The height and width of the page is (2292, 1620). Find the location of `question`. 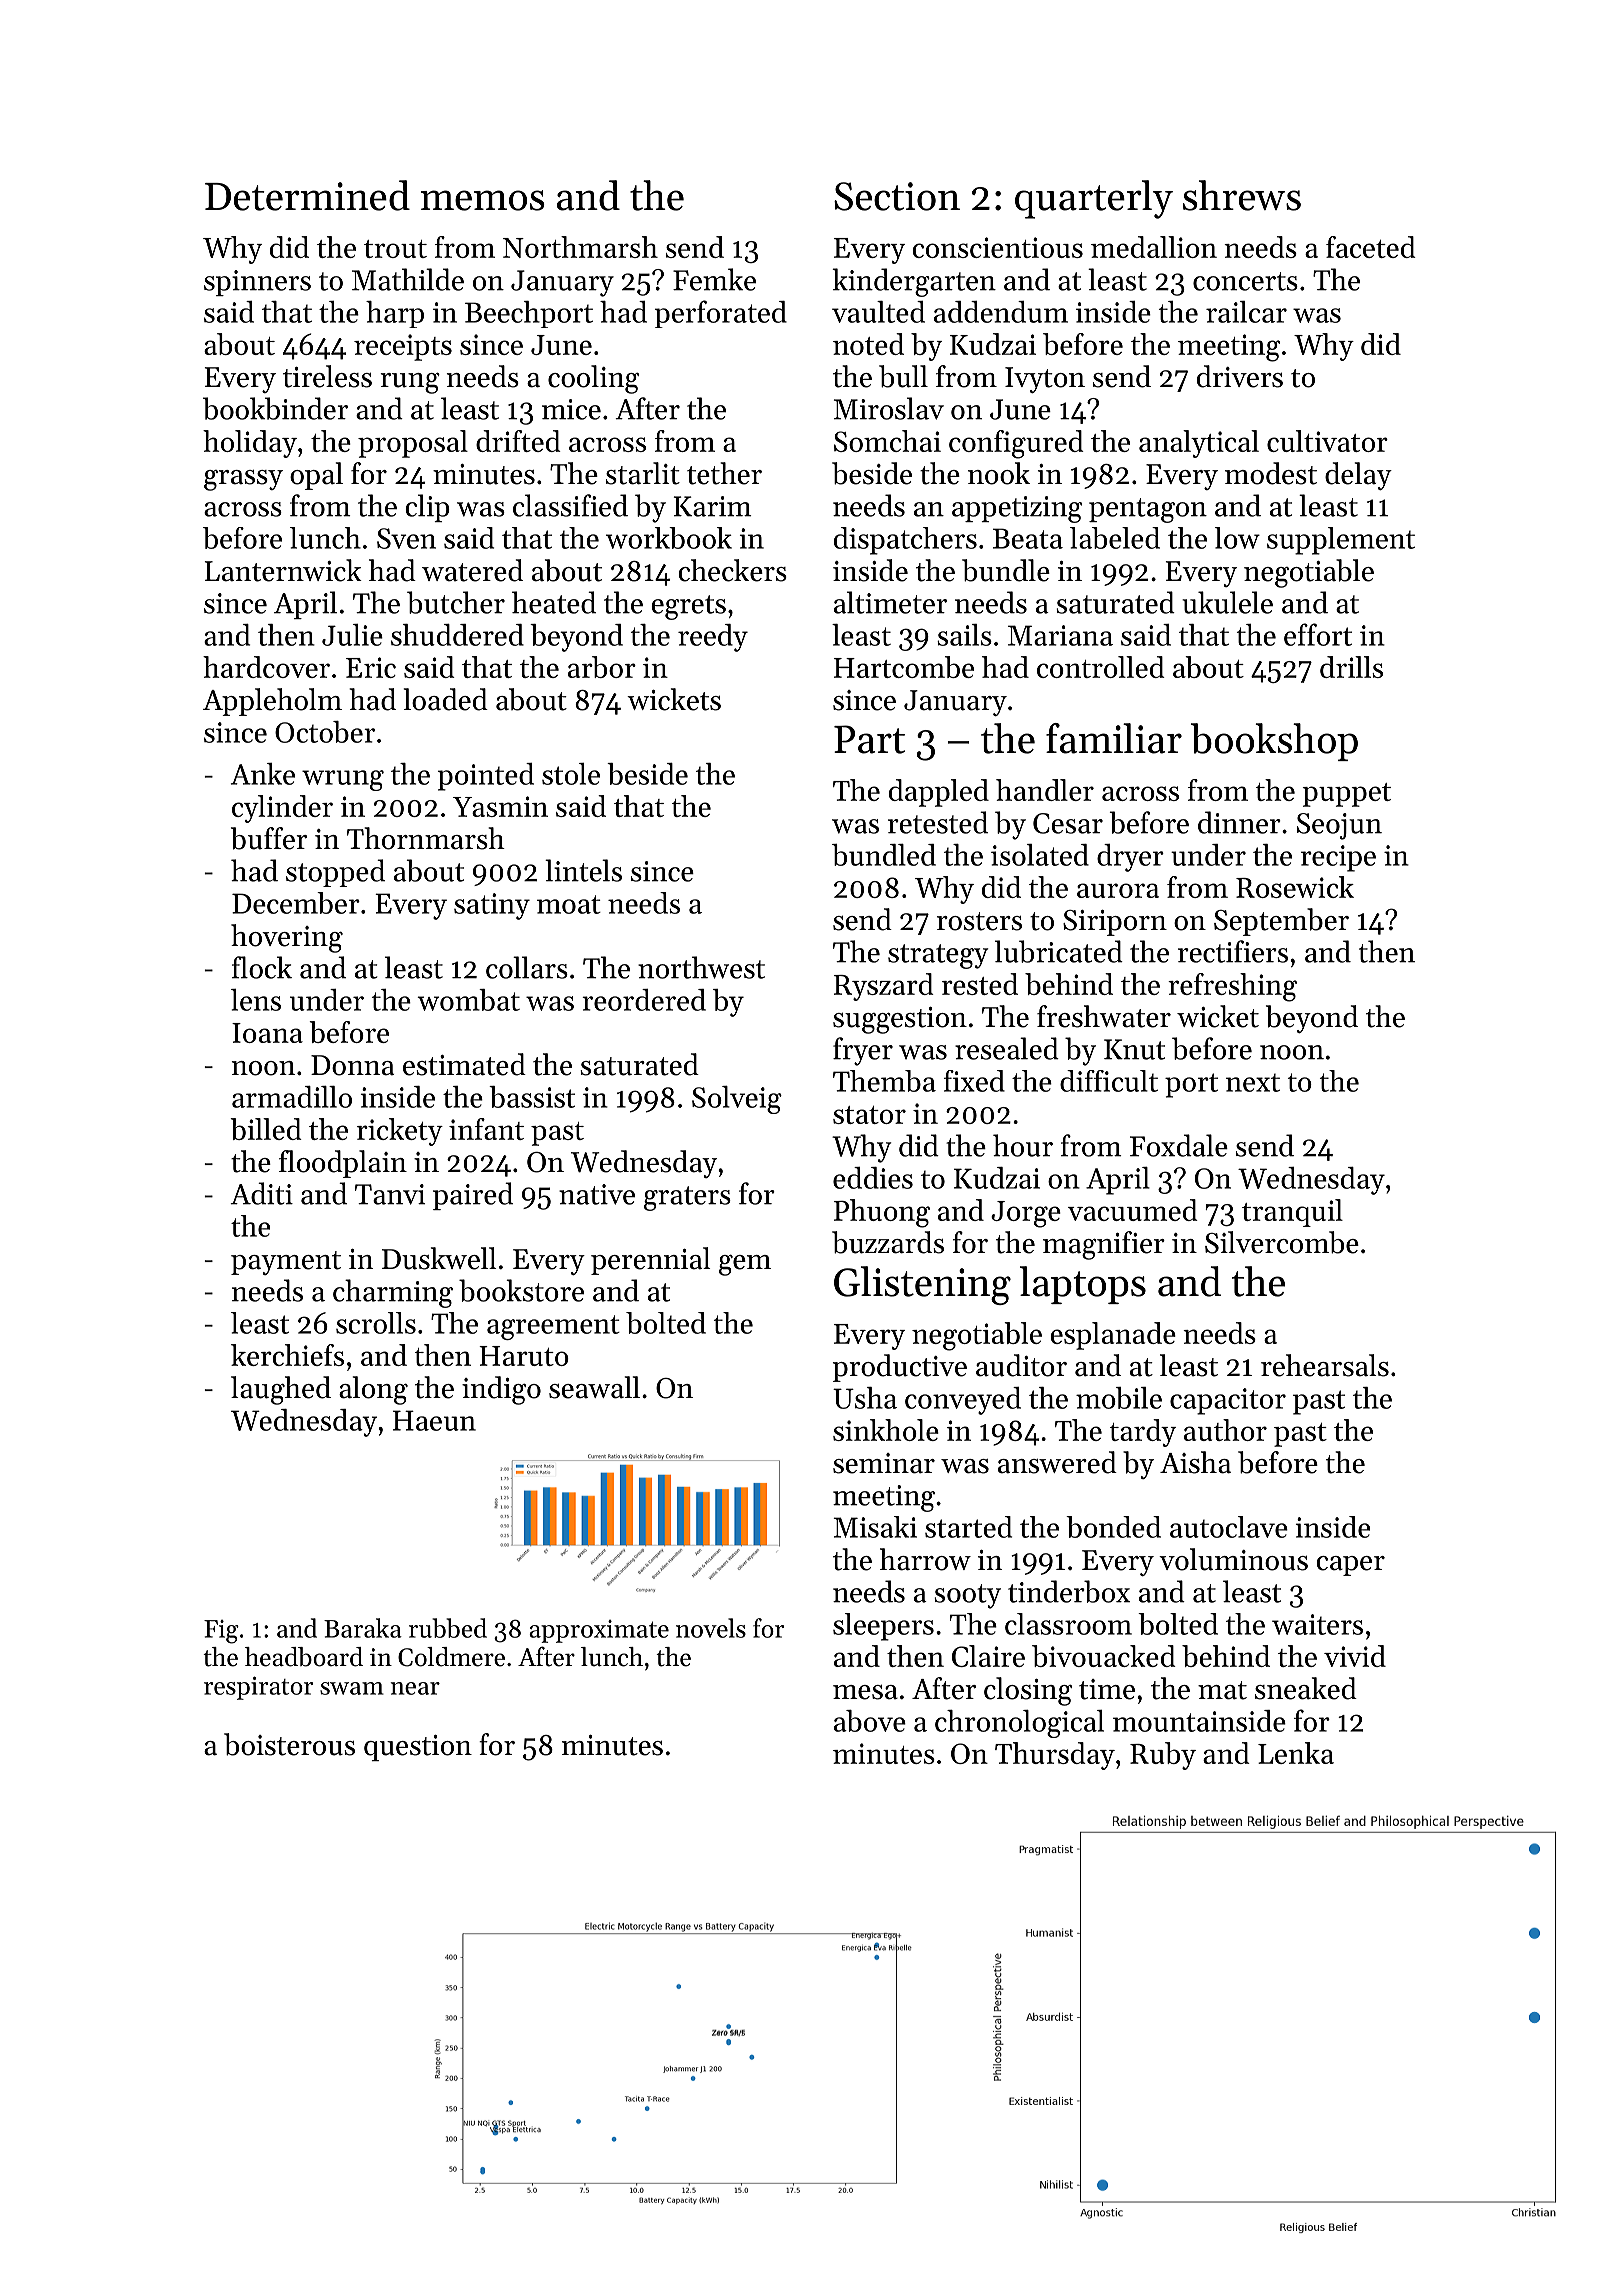

question is located at coordinates (418, 1748).
